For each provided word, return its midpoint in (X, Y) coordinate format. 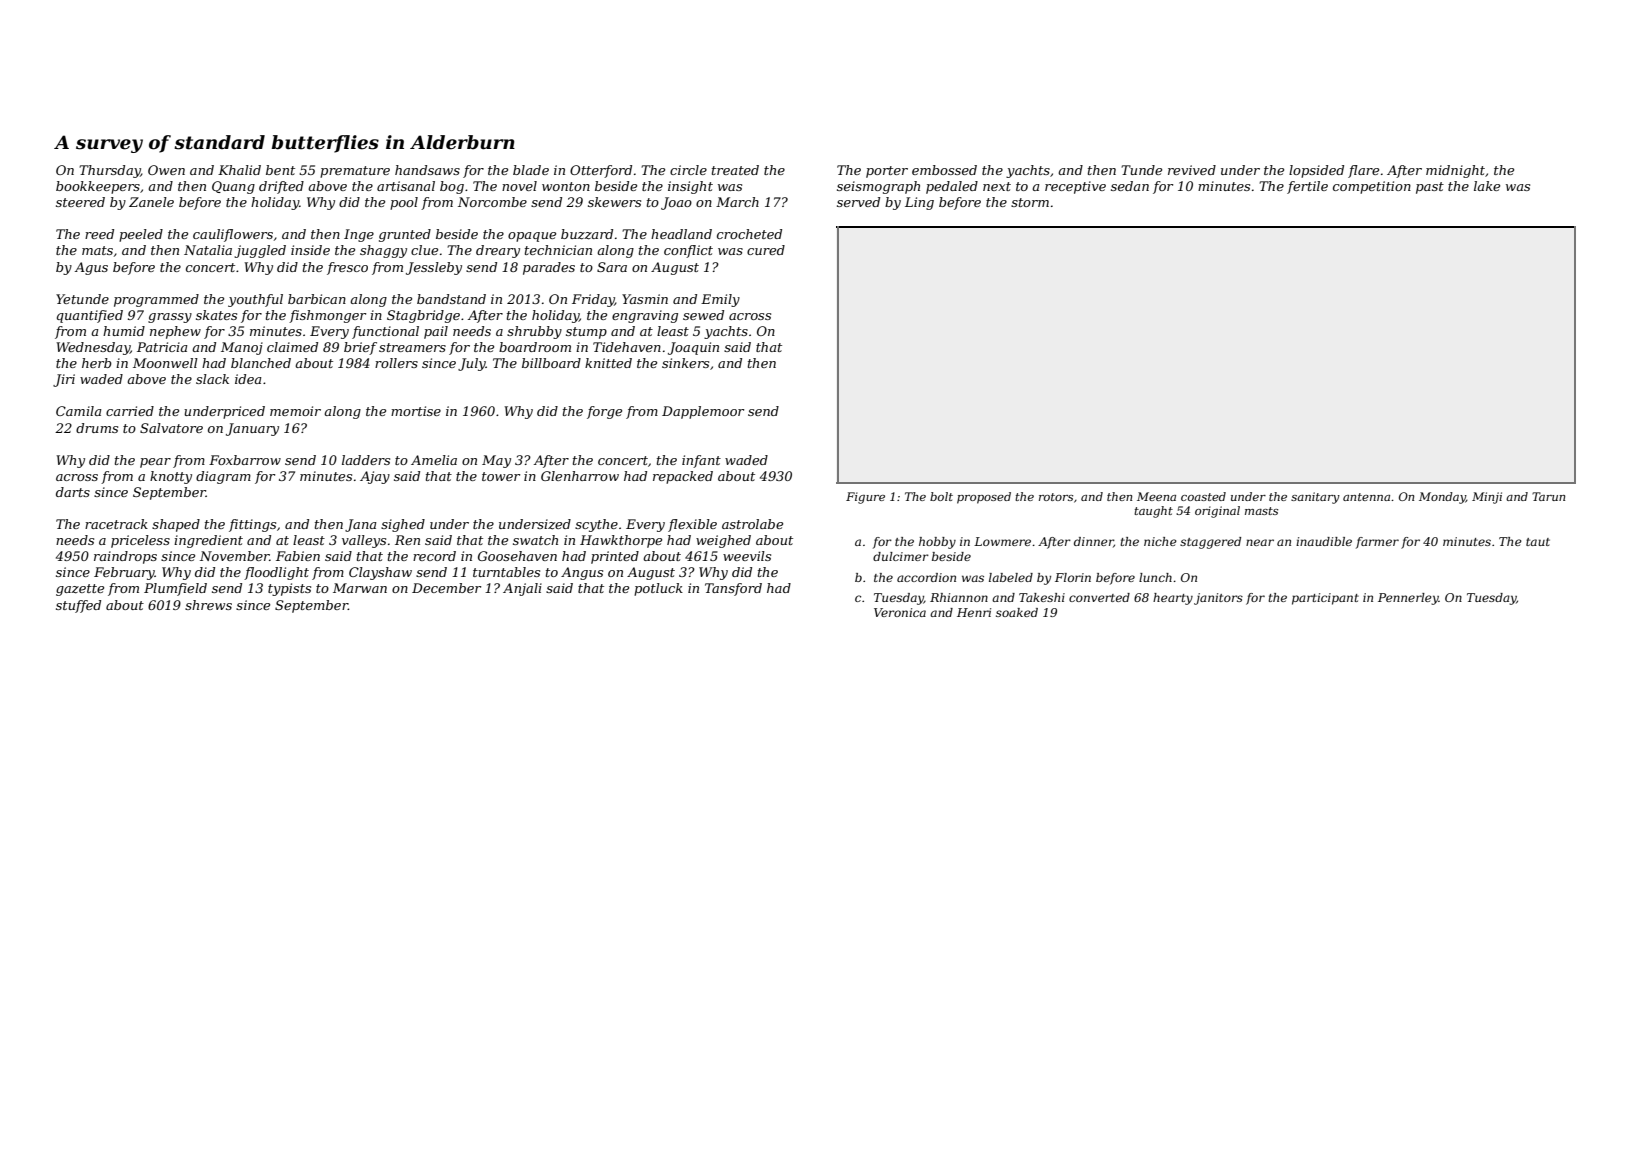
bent (280, 170)
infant (701, 461)
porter (887, 172)
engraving (645, 316)
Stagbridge (423, 316)
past (1430, 188)
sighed (403, 525)
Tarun (1548, 496)
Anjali (522, 589)
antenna (1366, 497)
